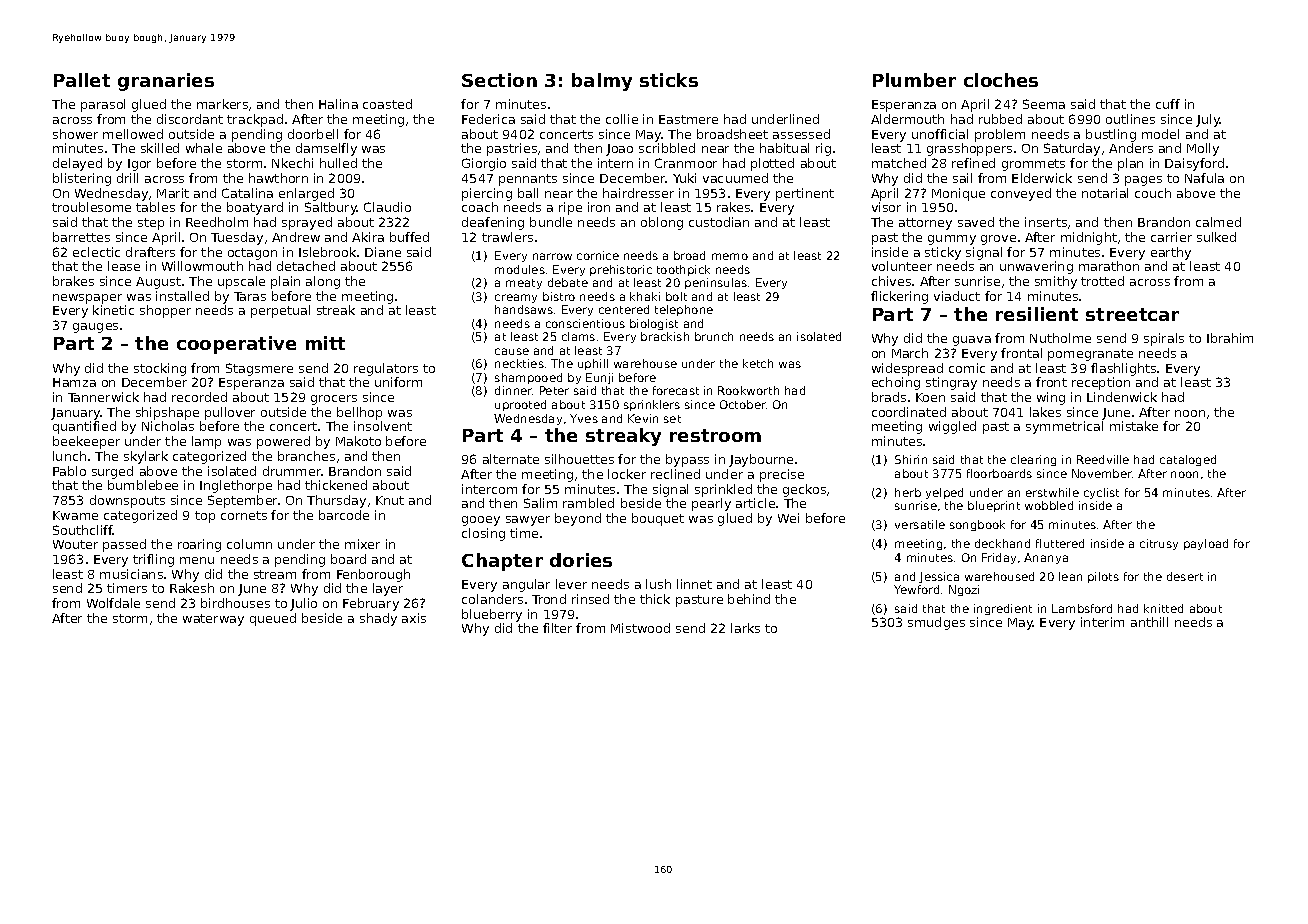 This page has width=1308, height=924. Describe the element at coordinates (362, 544) in the page. I see `mixer` at that location.
